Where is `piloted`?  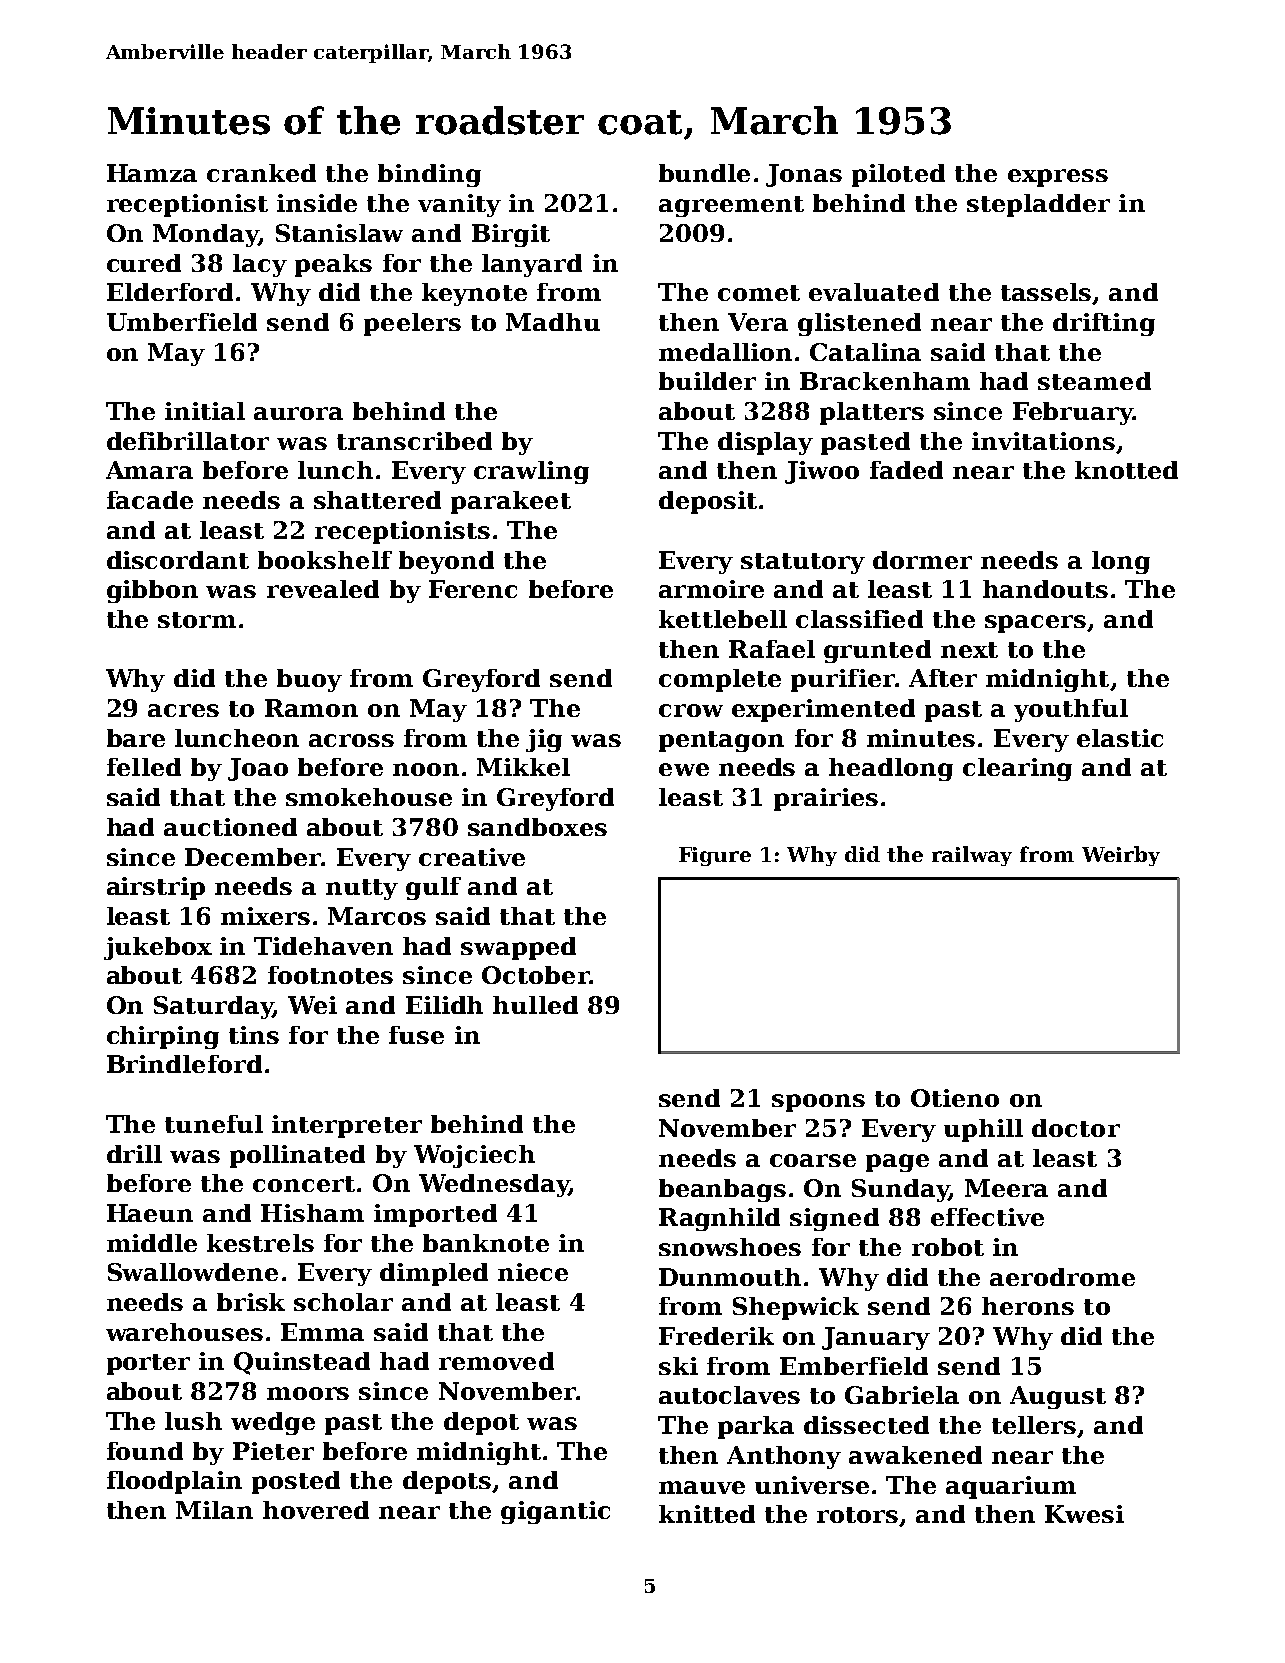 piloted is located at coordinates (898, 175).
